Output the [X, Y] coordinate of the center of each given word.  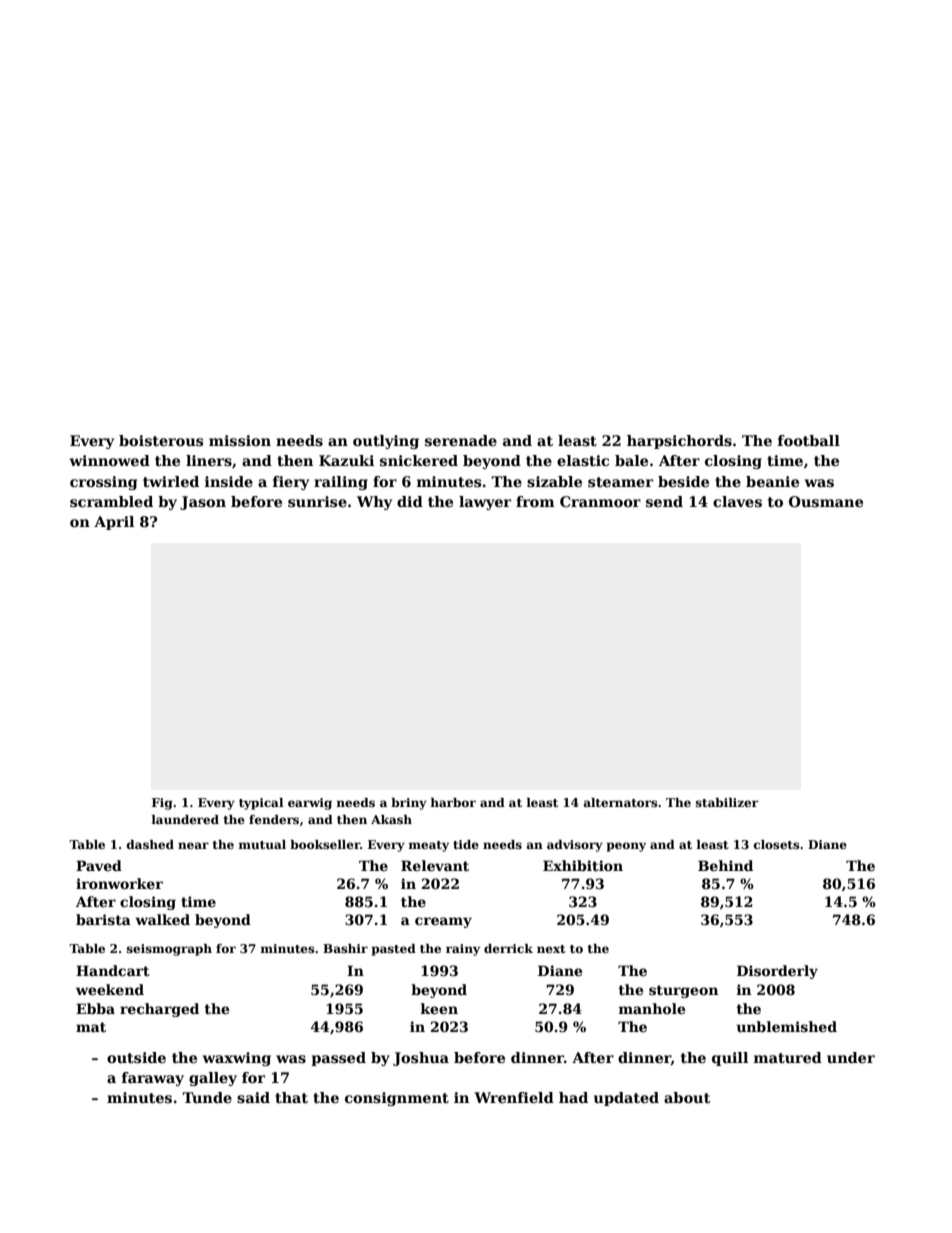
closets [777, 844]
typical [261, 804]
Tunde [207, 1097]
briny [409, 804]
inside [229, 481]
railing [341, 483]
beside [683, 481]
